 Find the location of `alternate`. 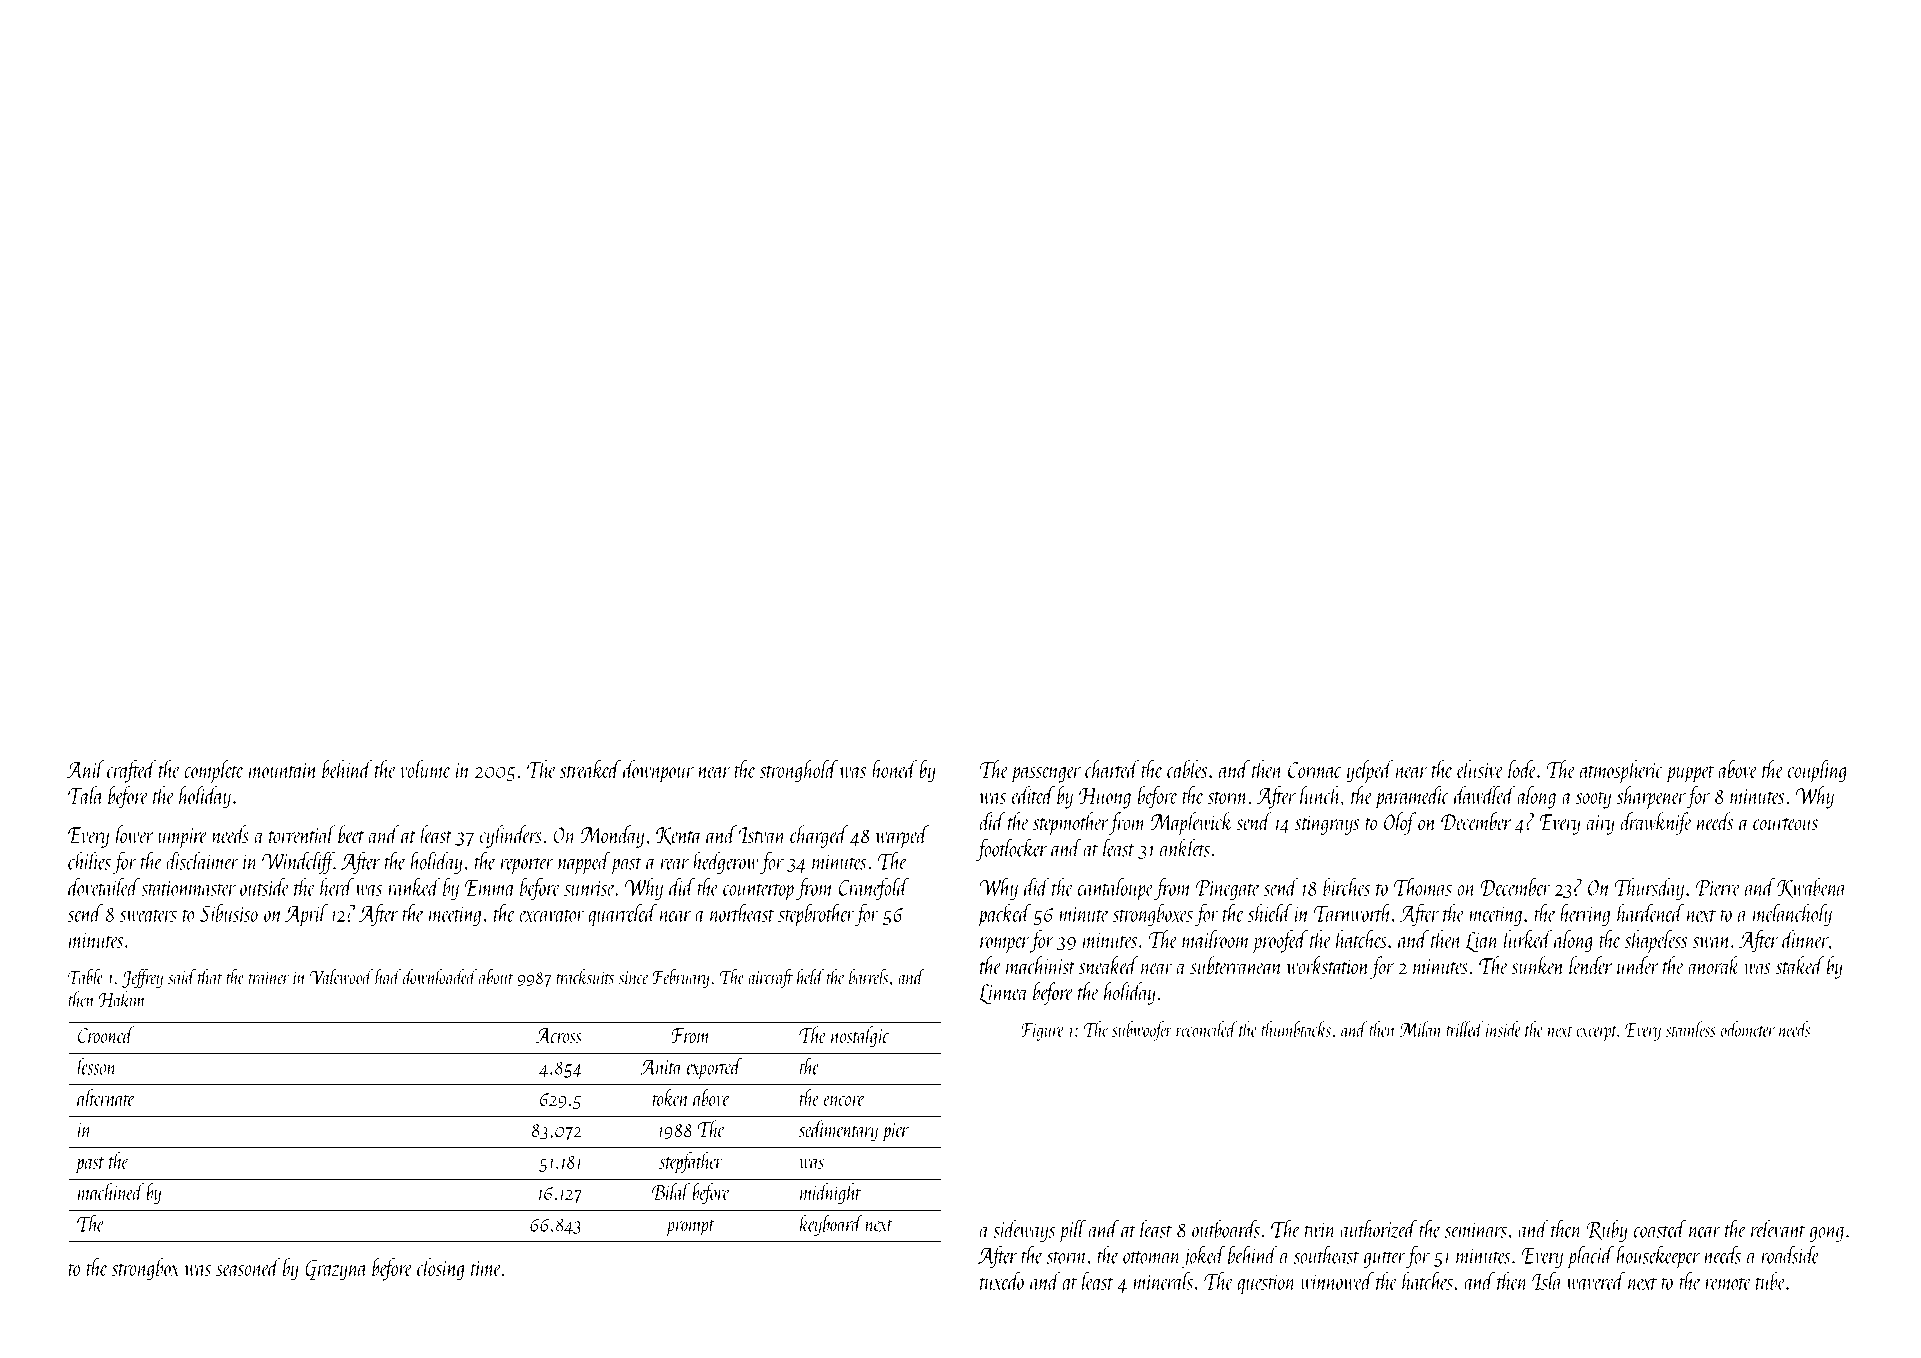

alternate is located at coordinates (106, 1097).
